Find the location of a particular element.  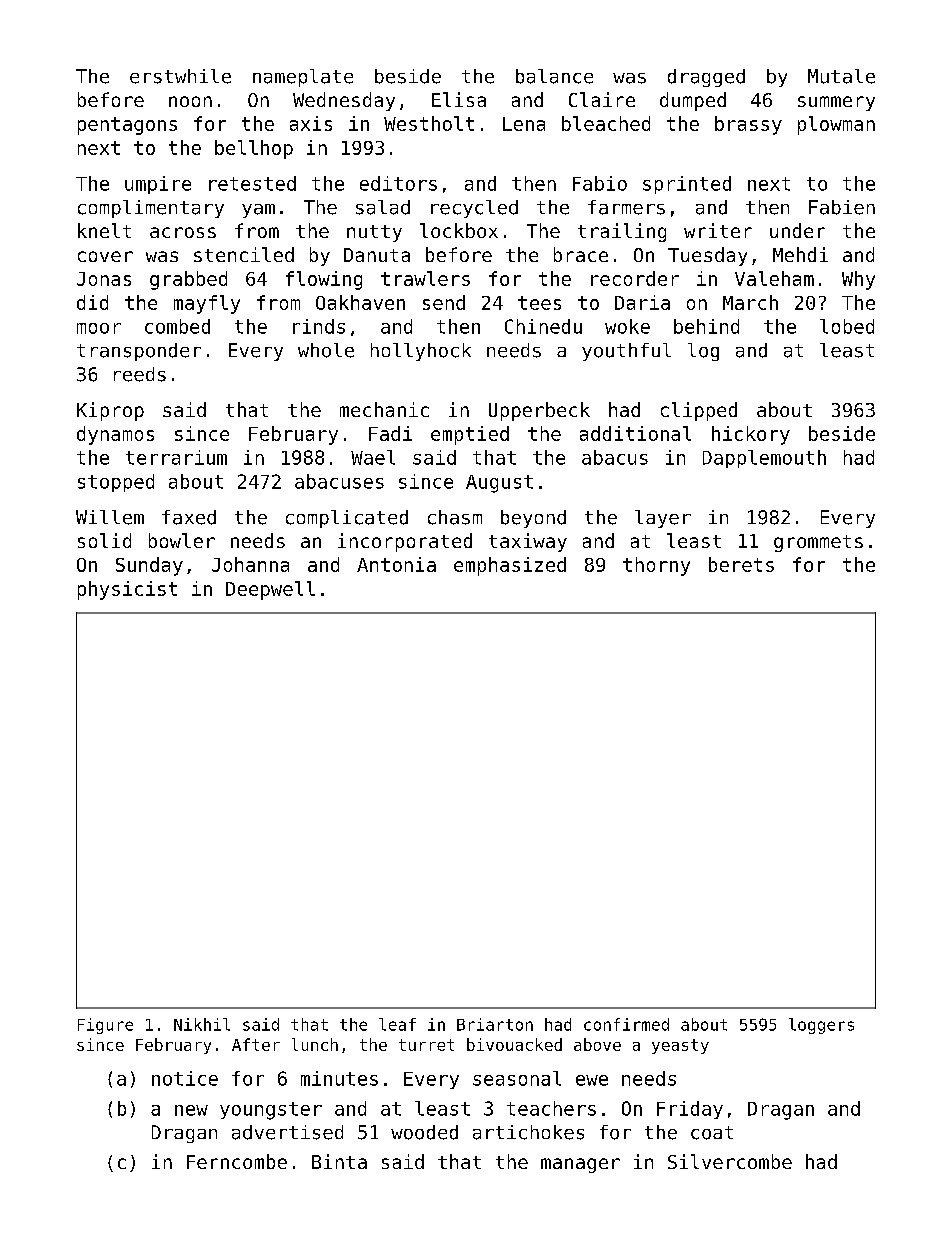

Valeham is located at coordinates (774, 278).
